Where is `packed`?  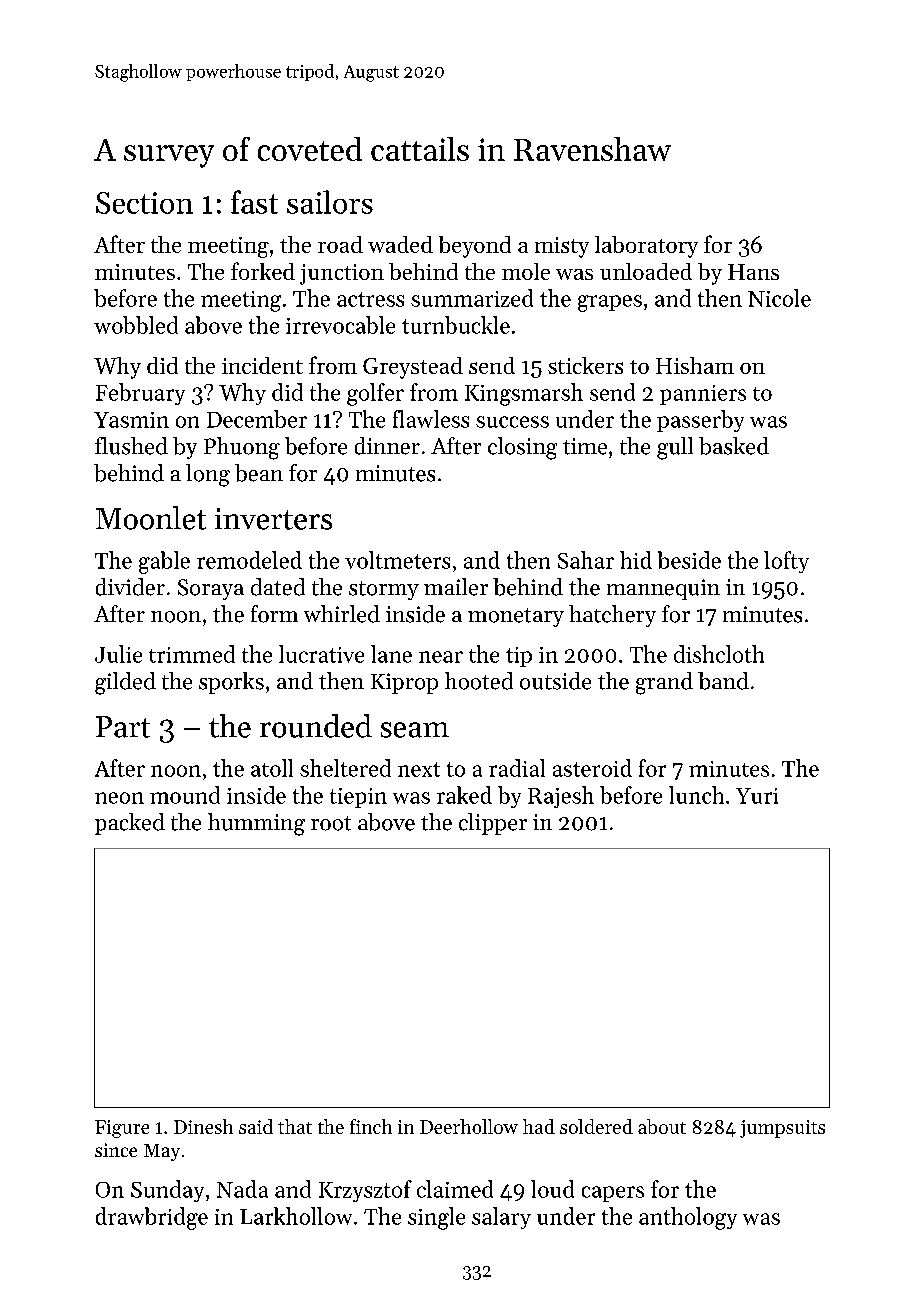 packed is located at coordinates (130, 824).
